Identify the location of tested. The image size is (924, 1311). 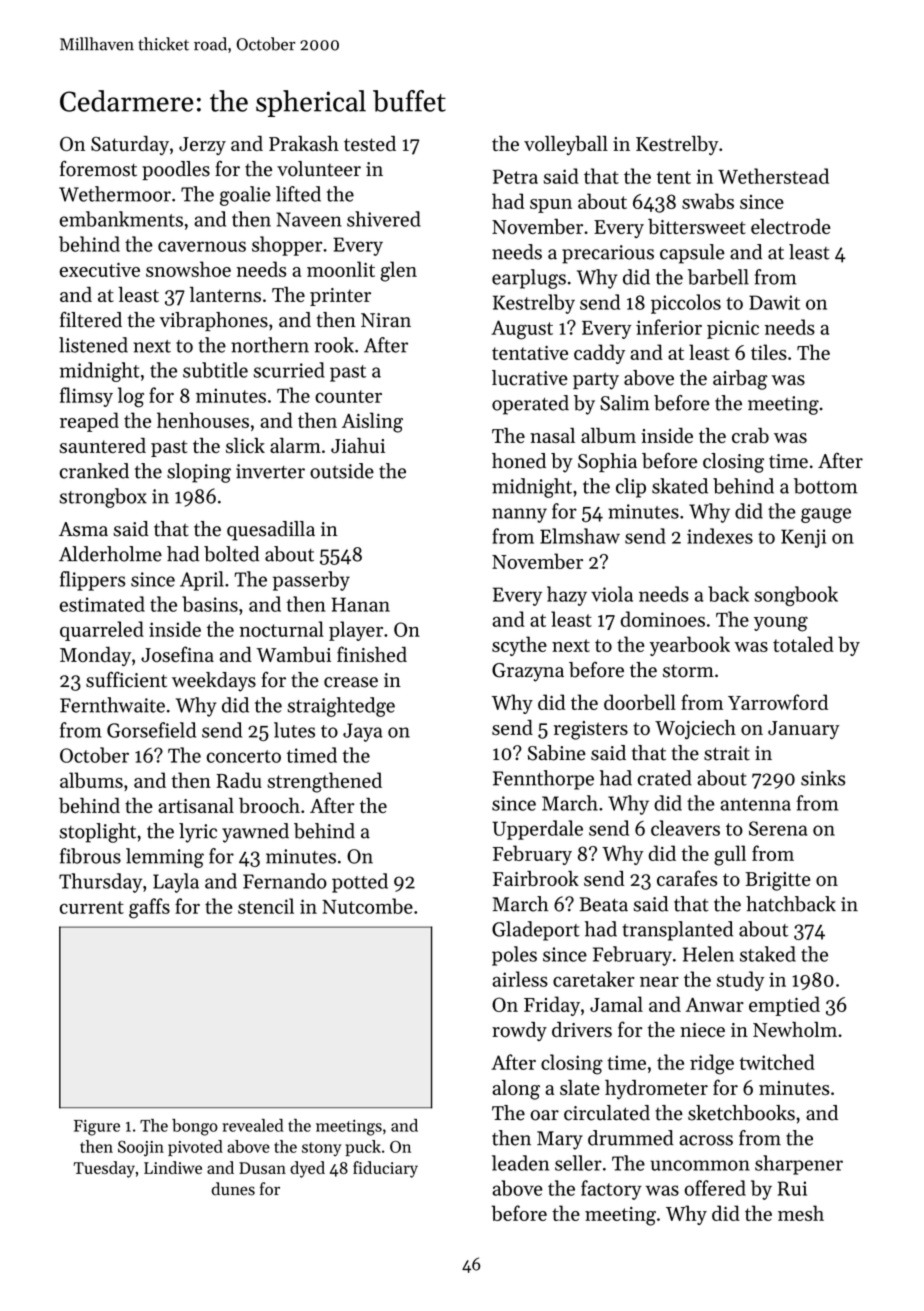
(370, 143).
